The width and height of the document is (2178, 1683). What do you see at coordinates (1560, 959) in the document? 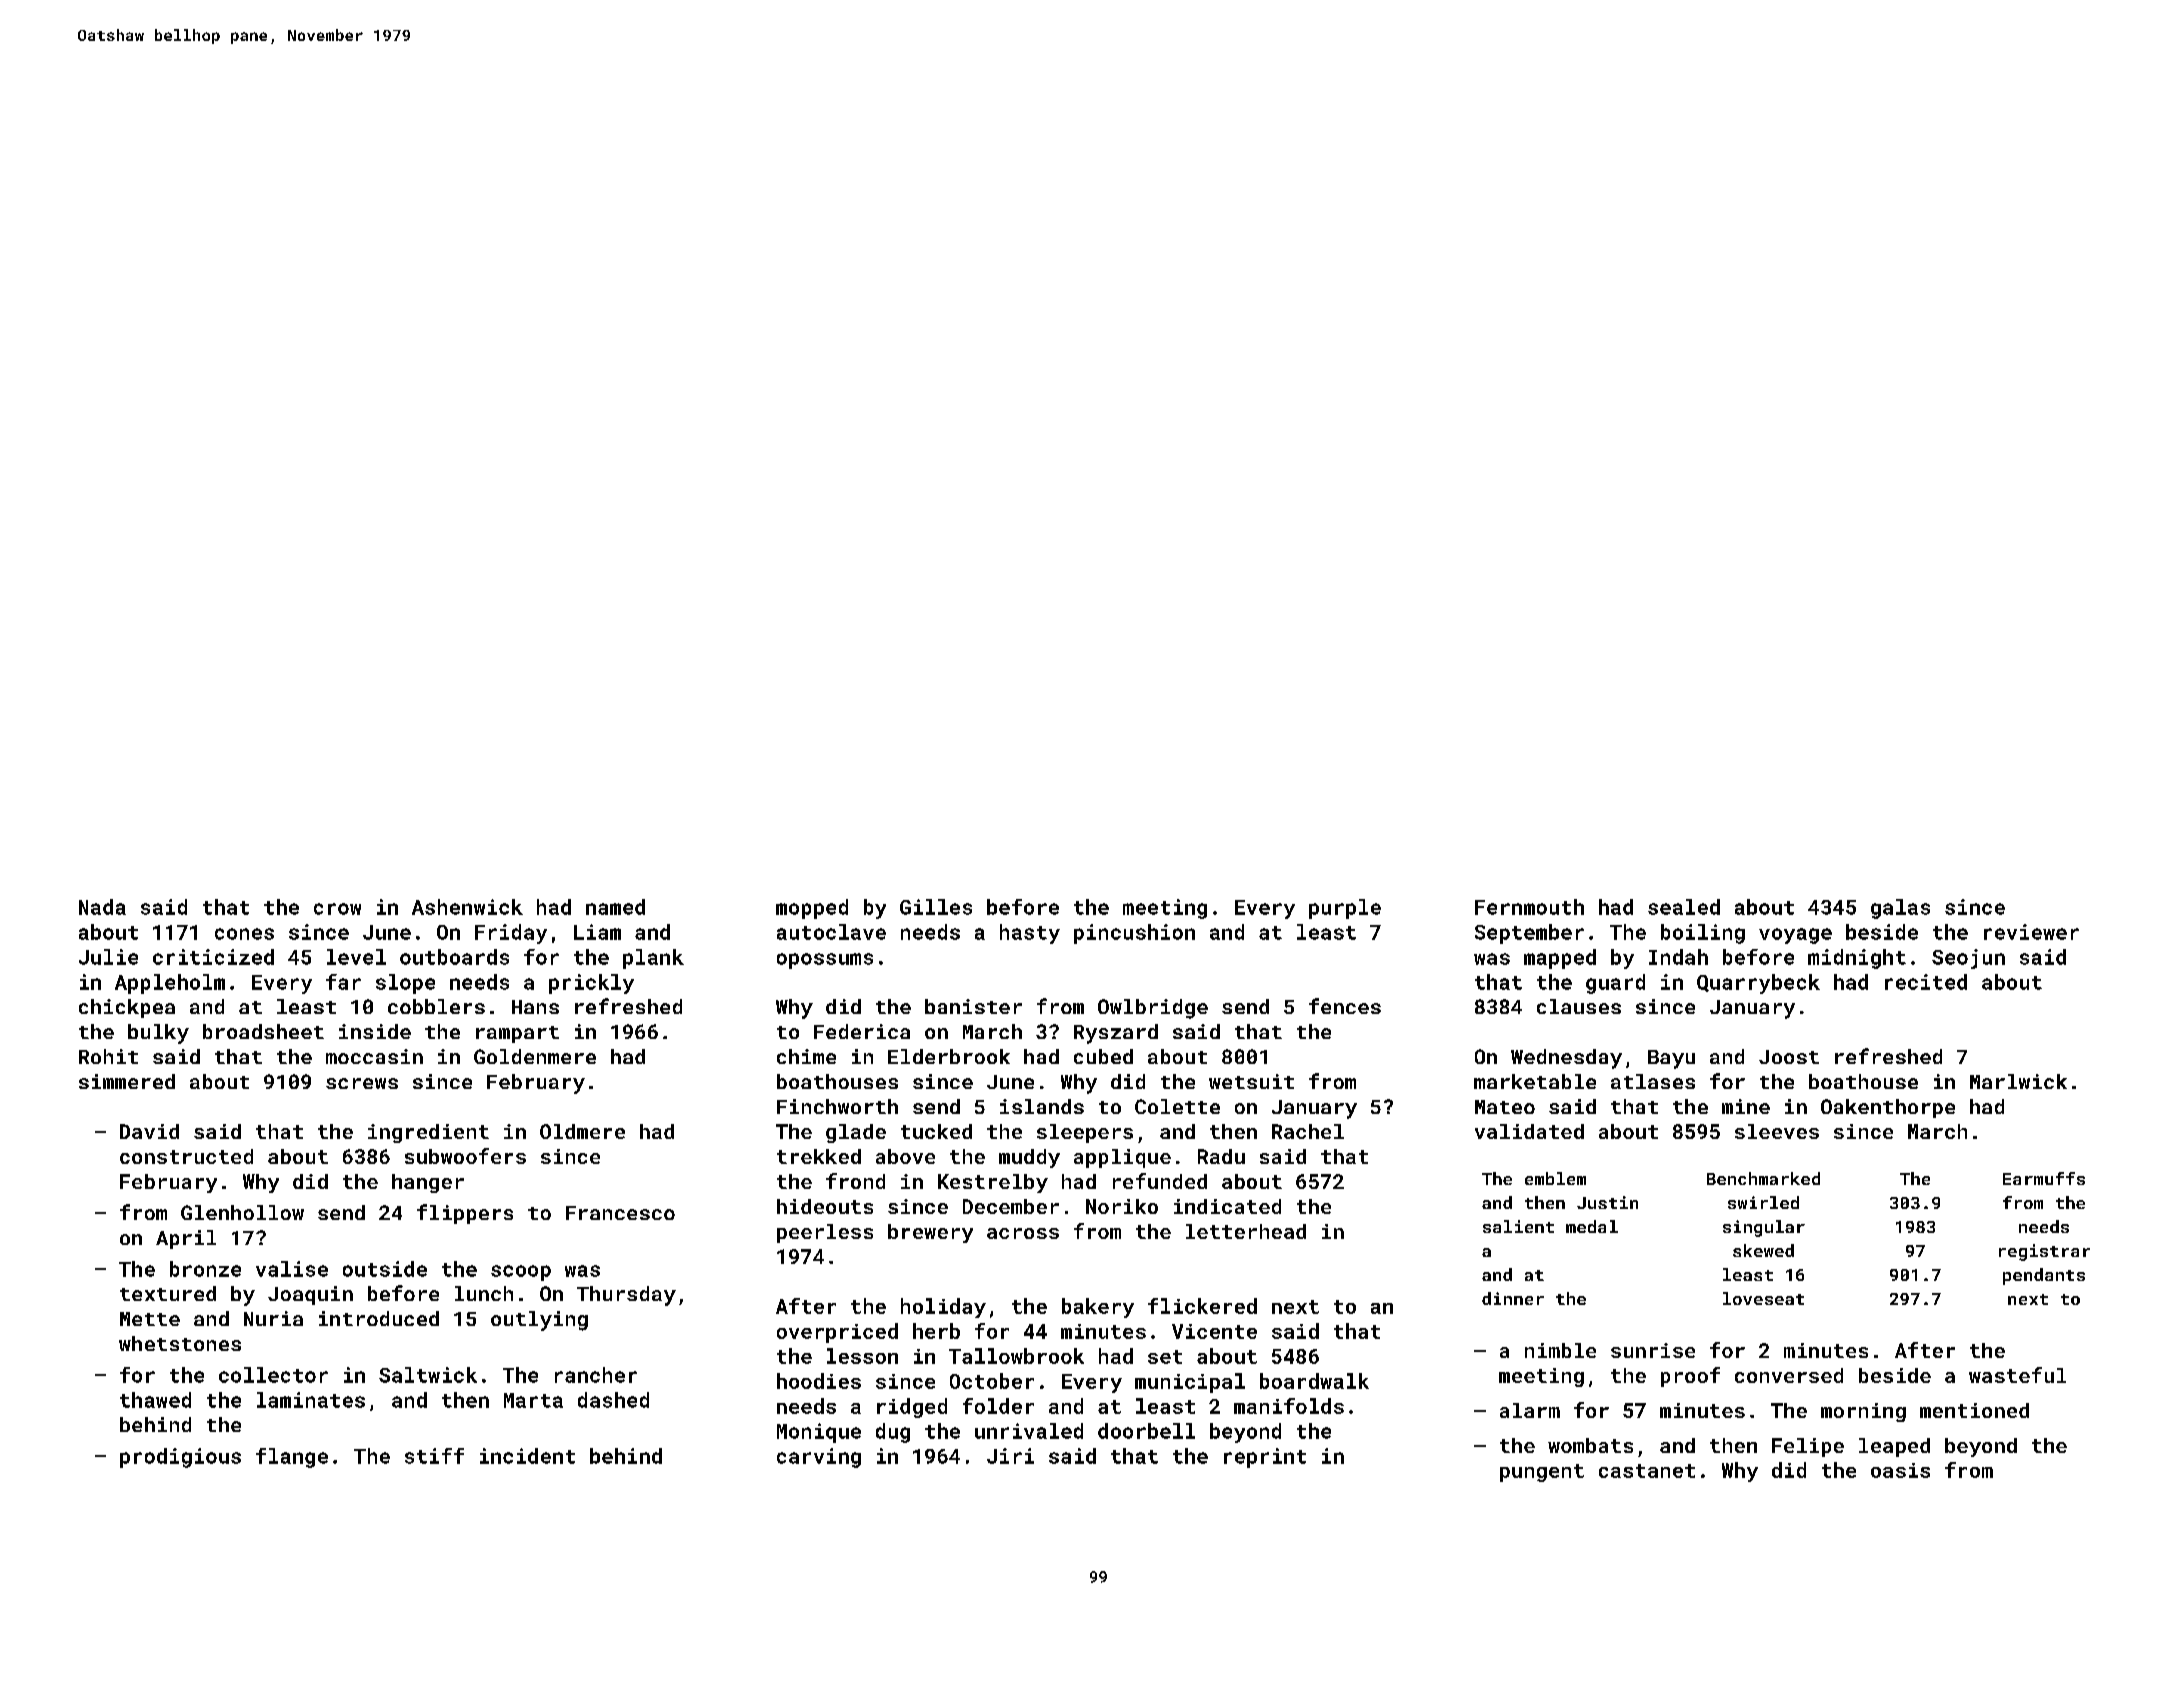
I see `mapped` at bounding box center [1560, 959].
